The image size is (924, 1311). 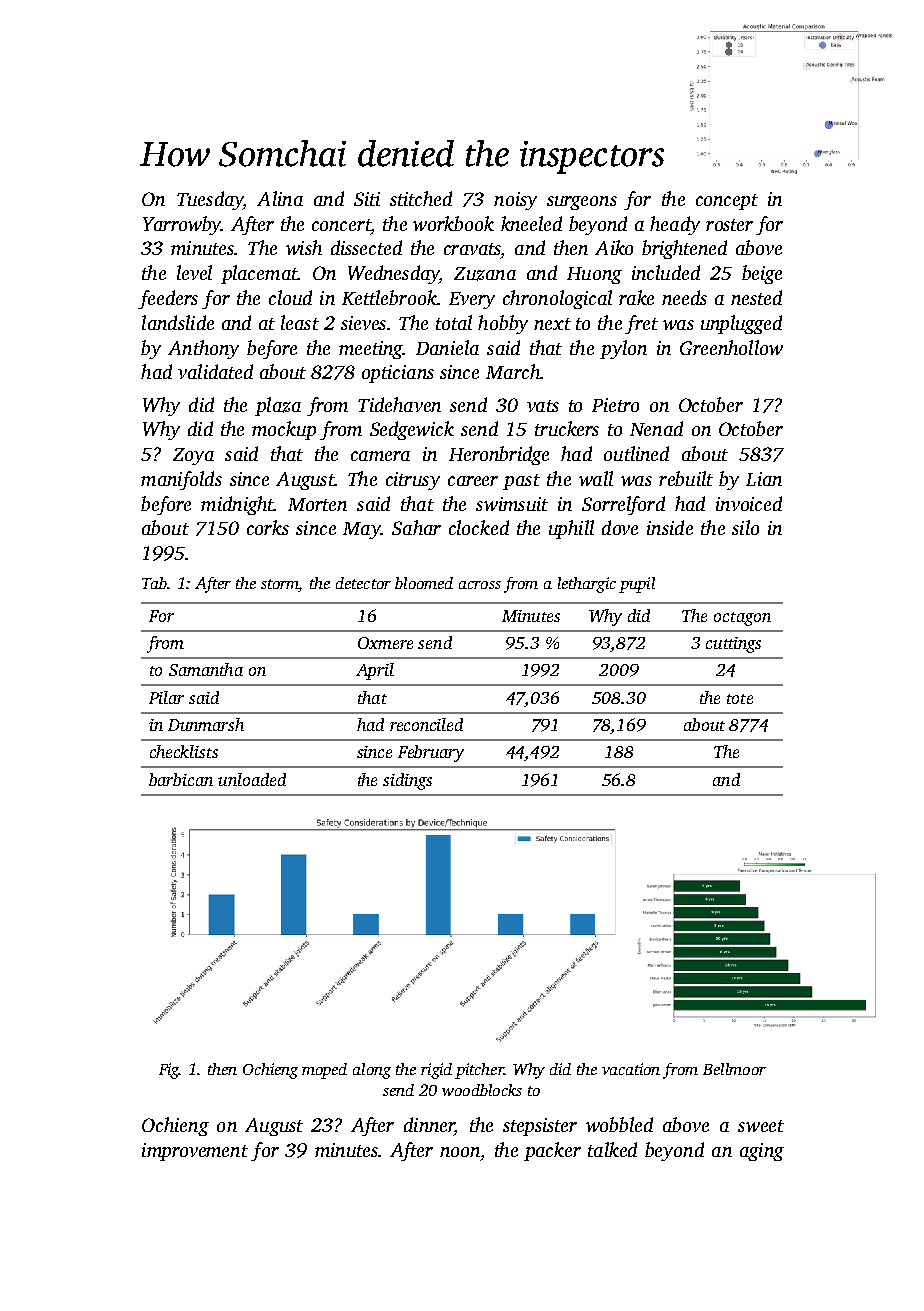 What do you see at coordinates (280, 198) in the screenshot?
I see `Alina` at bounding box center [280, 198].
